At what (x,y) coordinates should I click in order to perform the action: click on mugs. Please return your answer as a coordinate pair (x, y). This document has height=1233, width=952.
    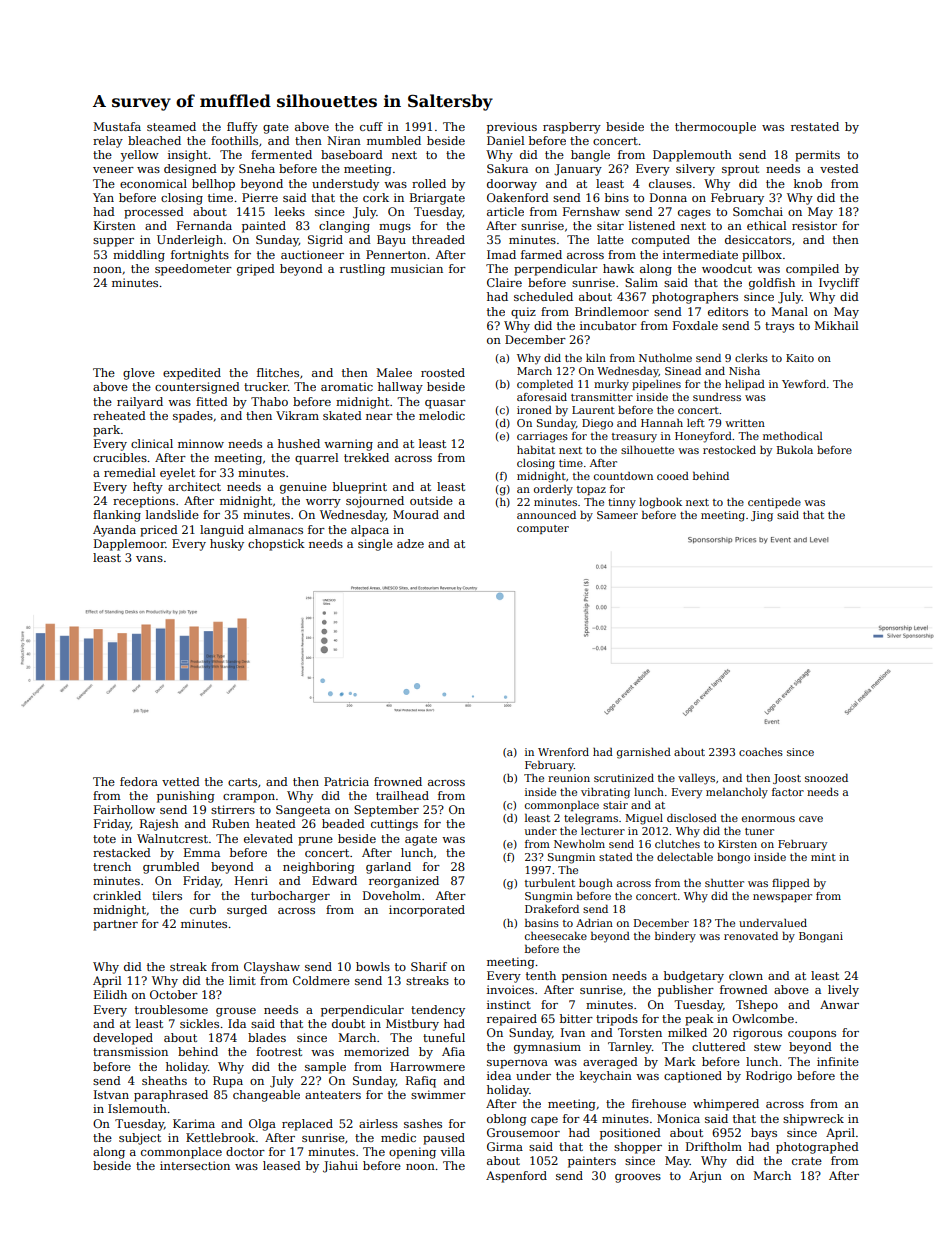
    Looking at the image, I should click on (395, 228).
